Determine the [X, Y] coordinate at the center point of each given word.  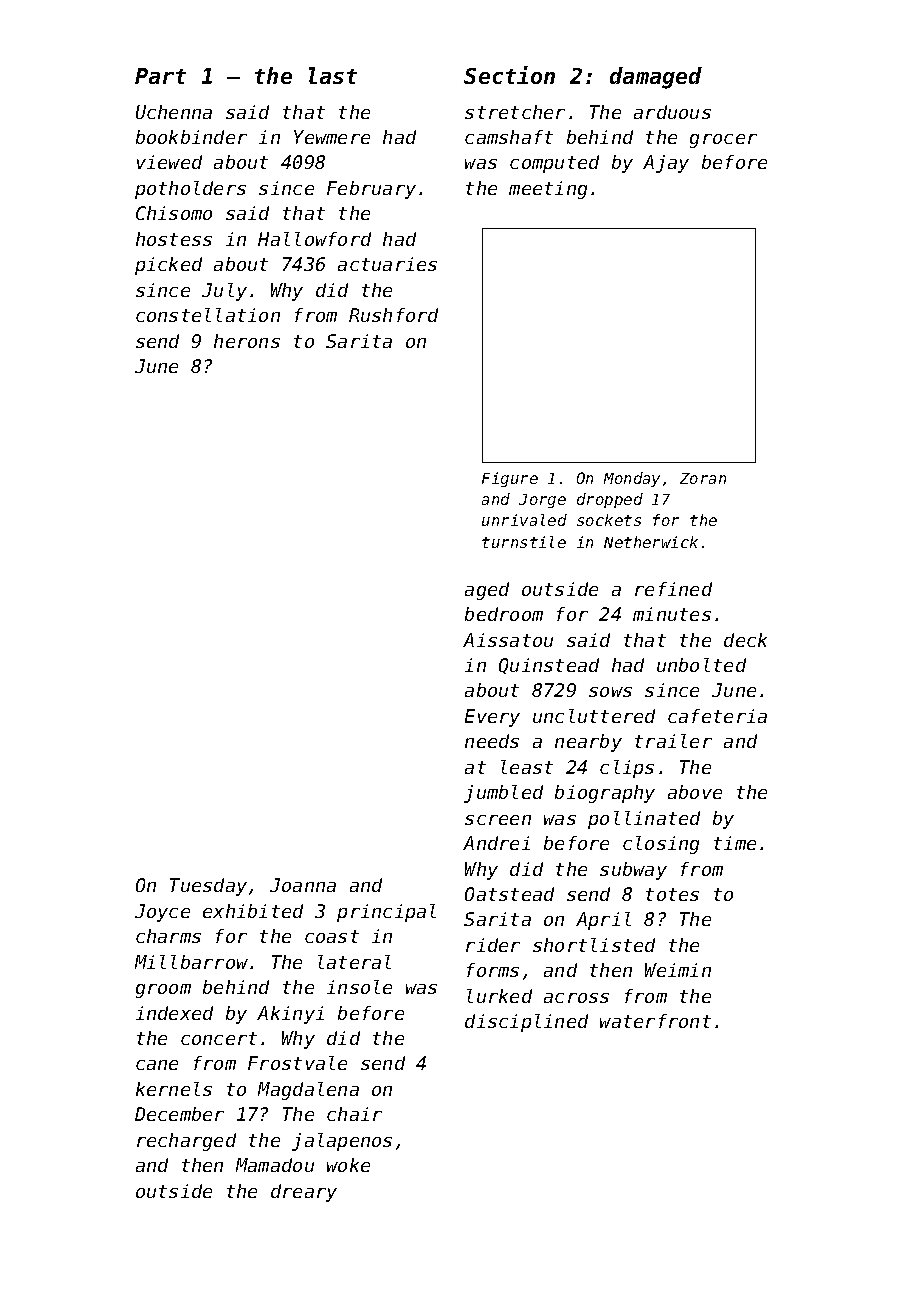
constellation [208, 315]
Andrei [496, 843]
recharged [186, 1142]
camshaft [509, 137]
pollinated [644, 820]
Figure [510, 479]
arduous [672, 112]
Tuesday [208, 887]
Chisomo [174, 213]
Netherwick [651, 542]
